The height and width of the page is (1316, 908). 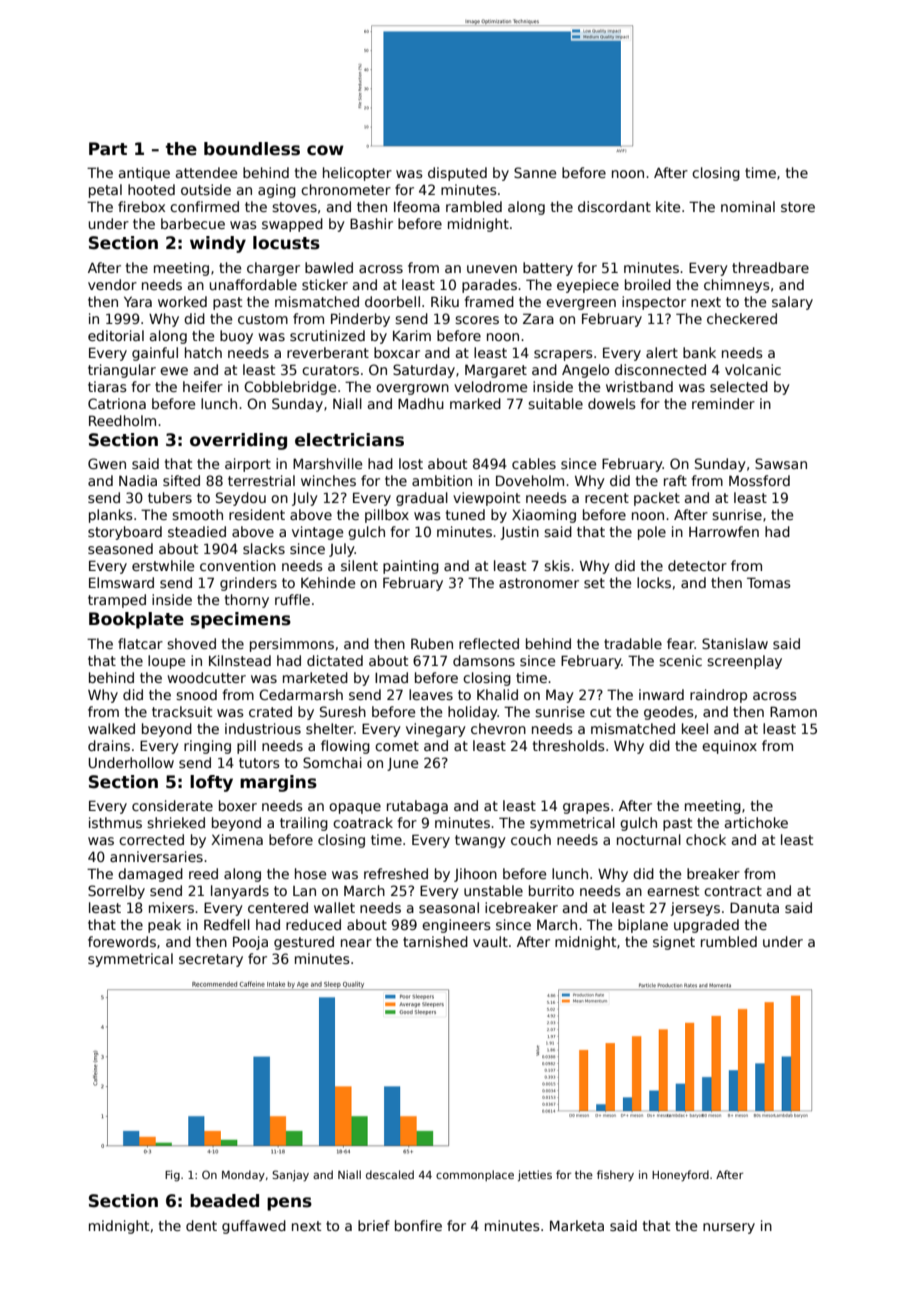 I want to click on Sanne, so click(x=535, y=172).
